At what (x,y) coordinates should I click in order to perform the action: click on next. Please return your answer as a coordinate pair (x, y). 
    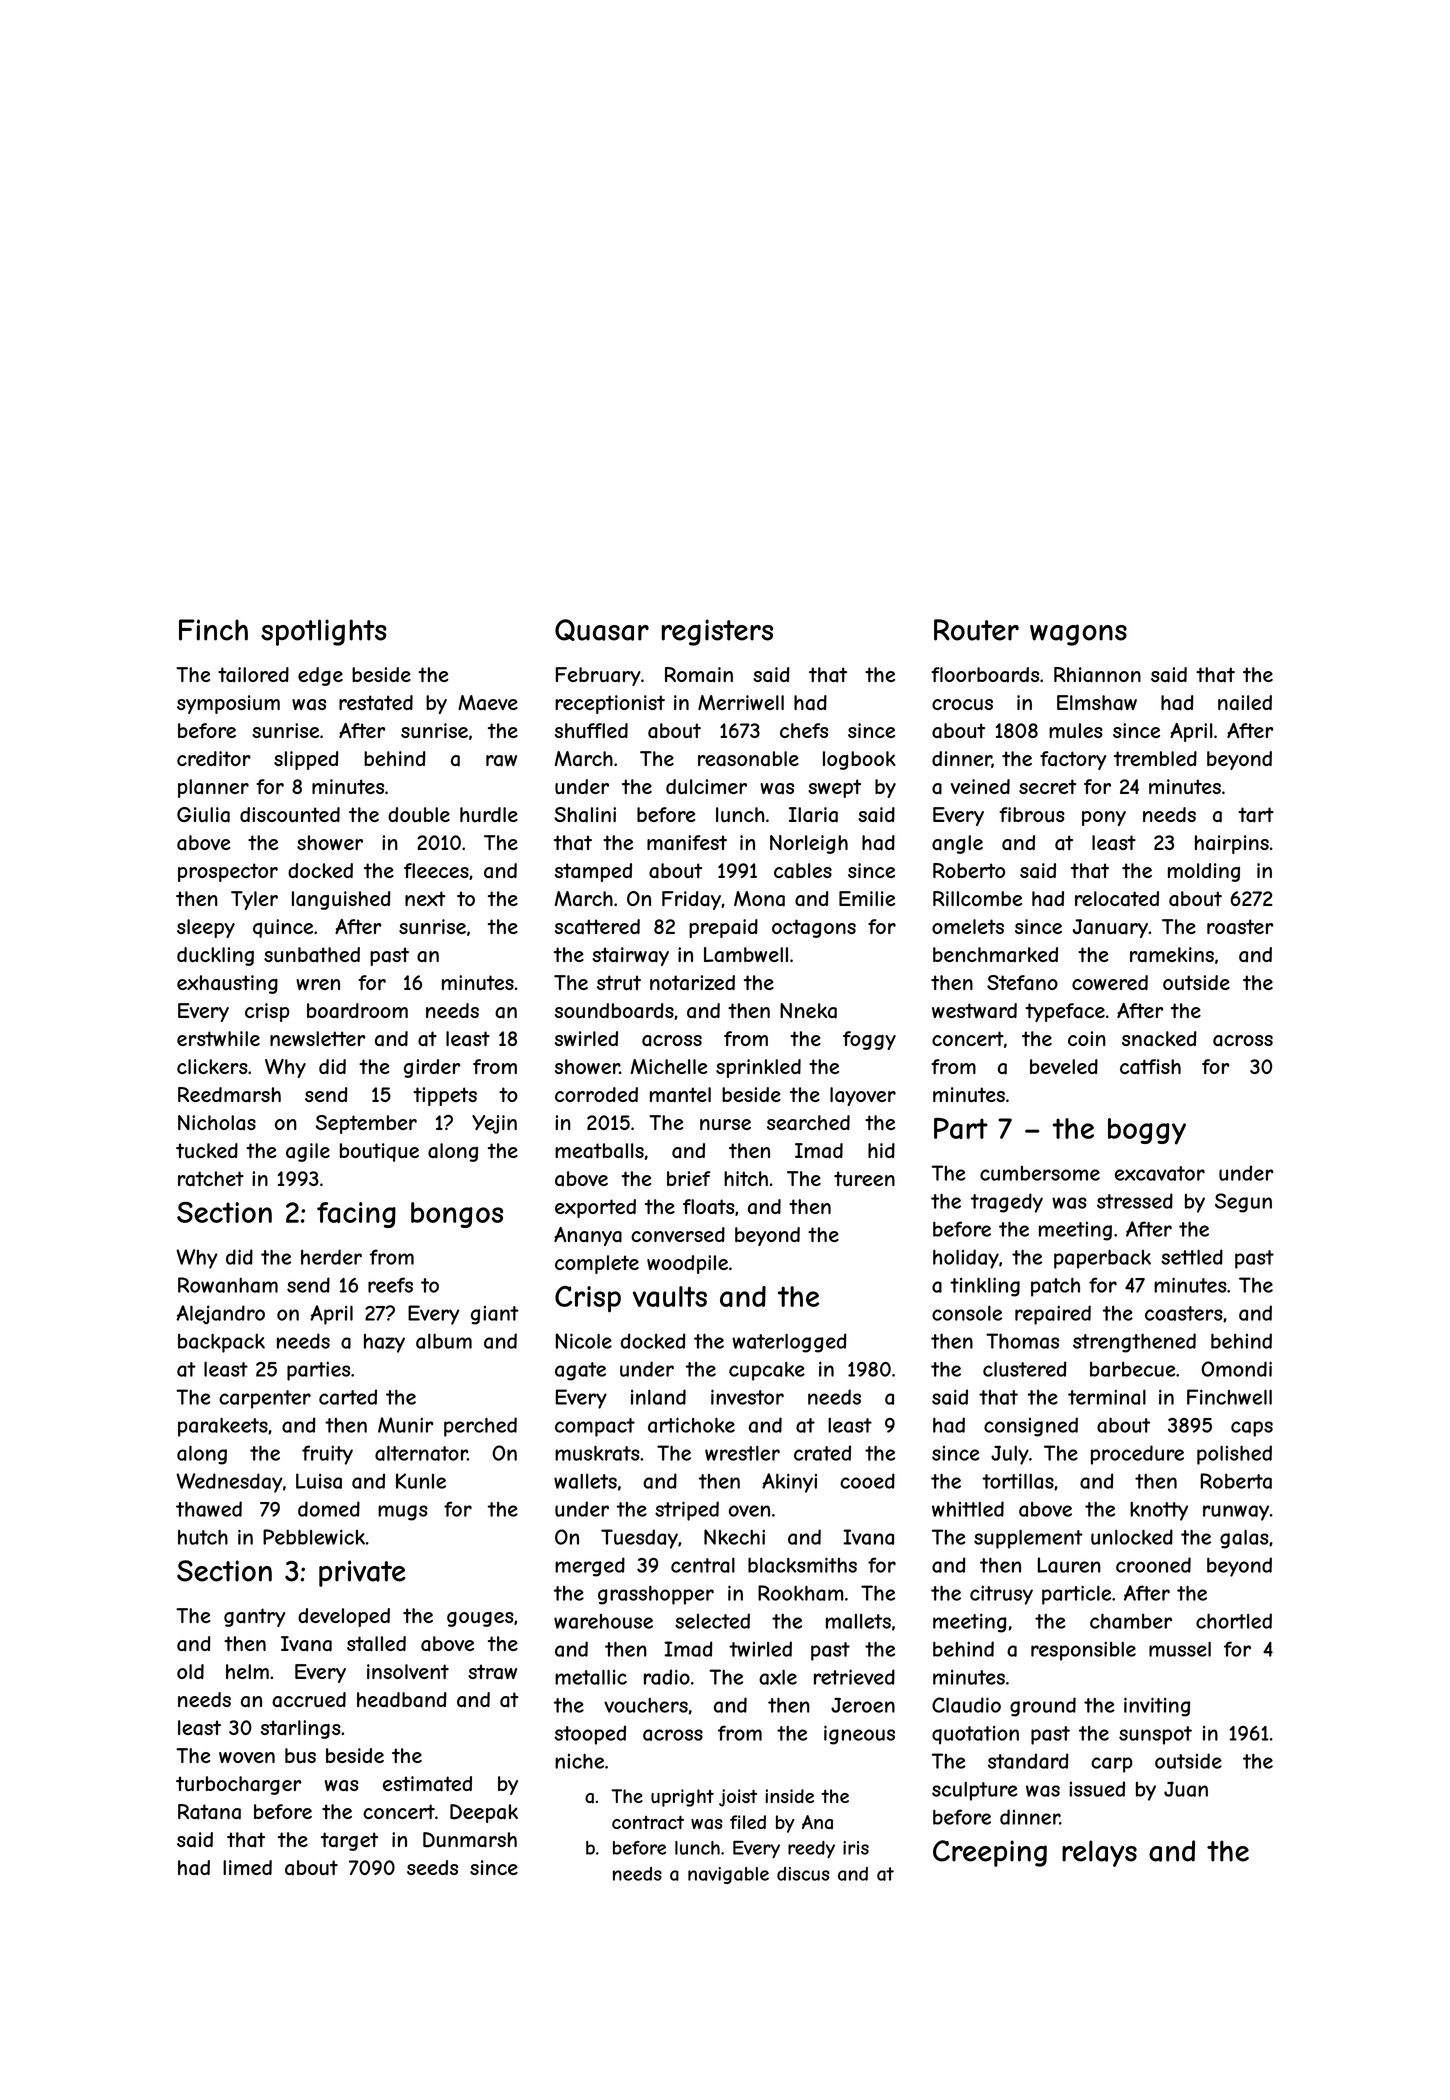
    Looking at the image, I should click on (425, 898).
